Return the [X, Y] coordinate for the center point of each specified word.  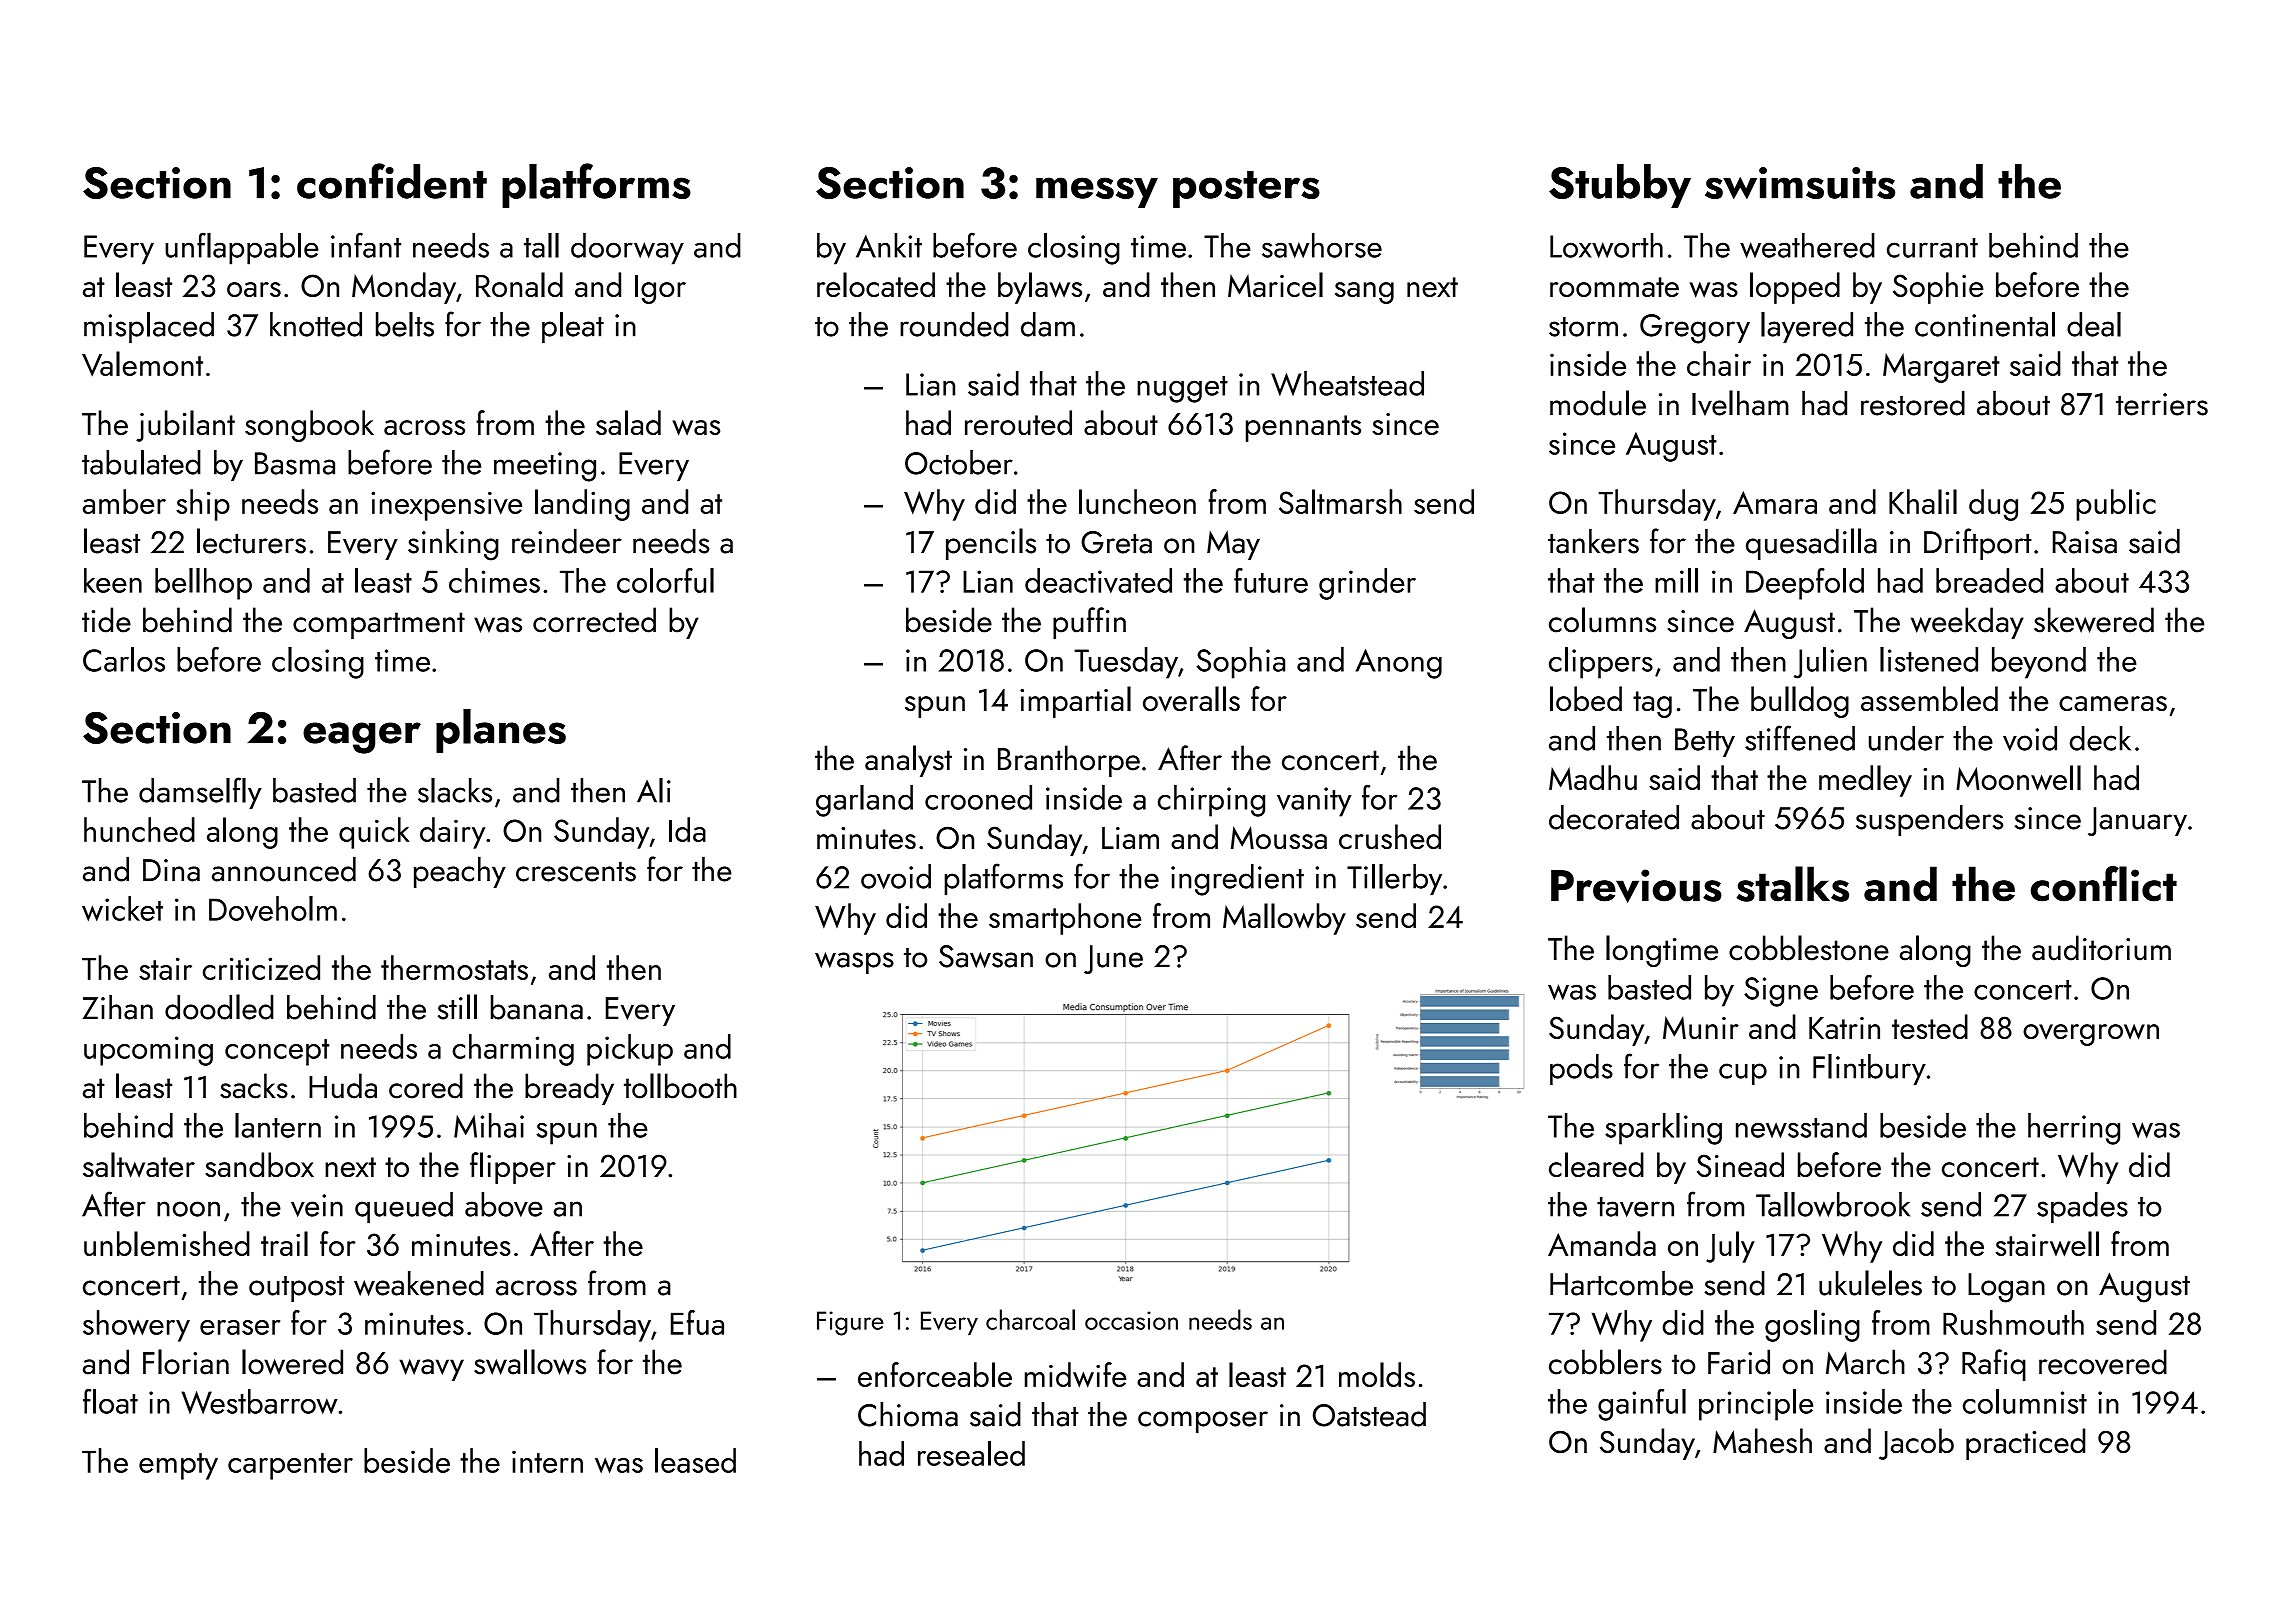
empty [178, 1466]
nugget [1182, 389]
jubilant [185, 426]
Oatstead [1369, 1414]
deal [2094, 324]
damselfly [200, 793]
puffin [1089, 623]
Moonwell [2018, 778]
